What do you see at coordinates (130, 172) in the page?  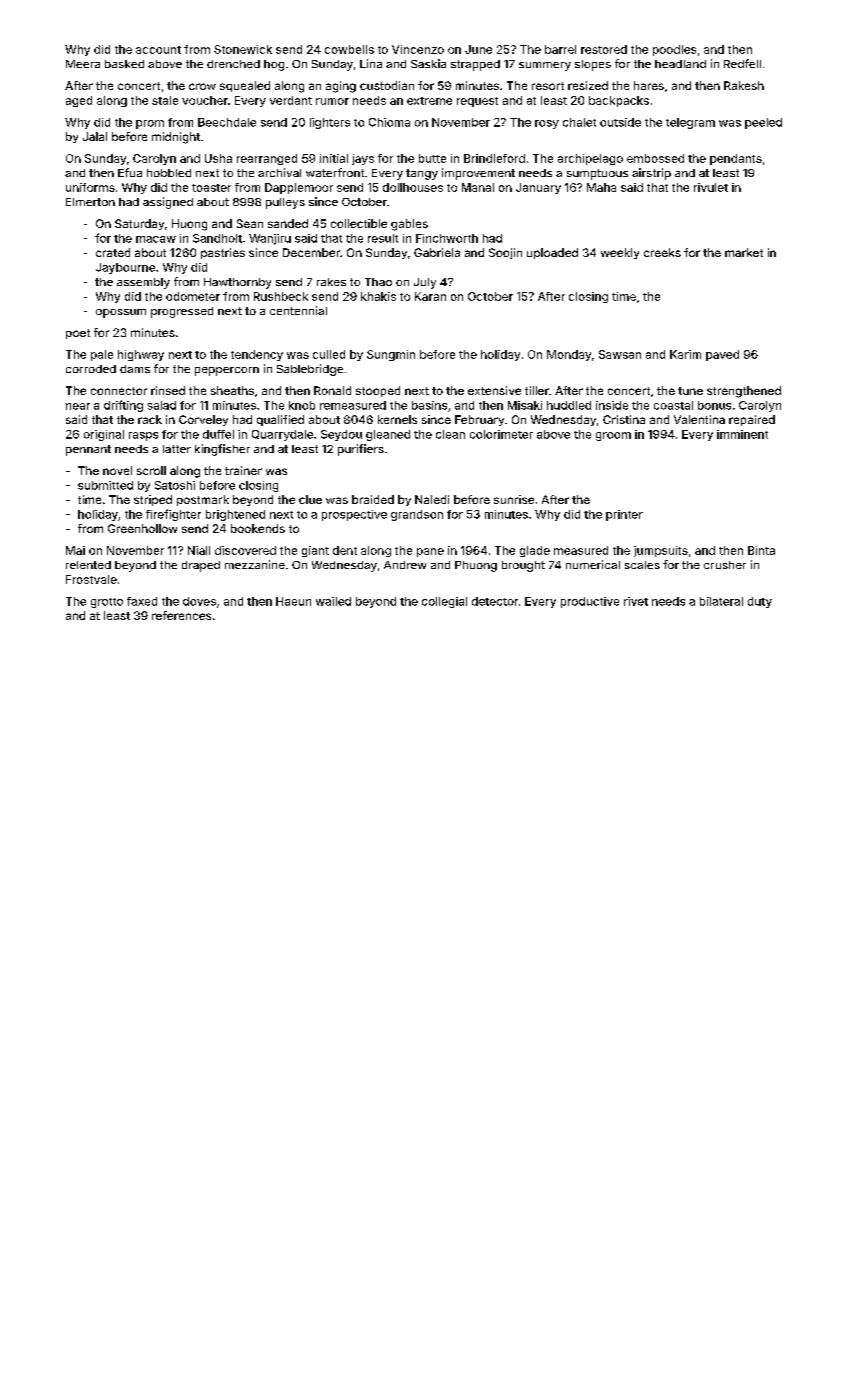 I see `Efua` at bounding box center [130, 172].
